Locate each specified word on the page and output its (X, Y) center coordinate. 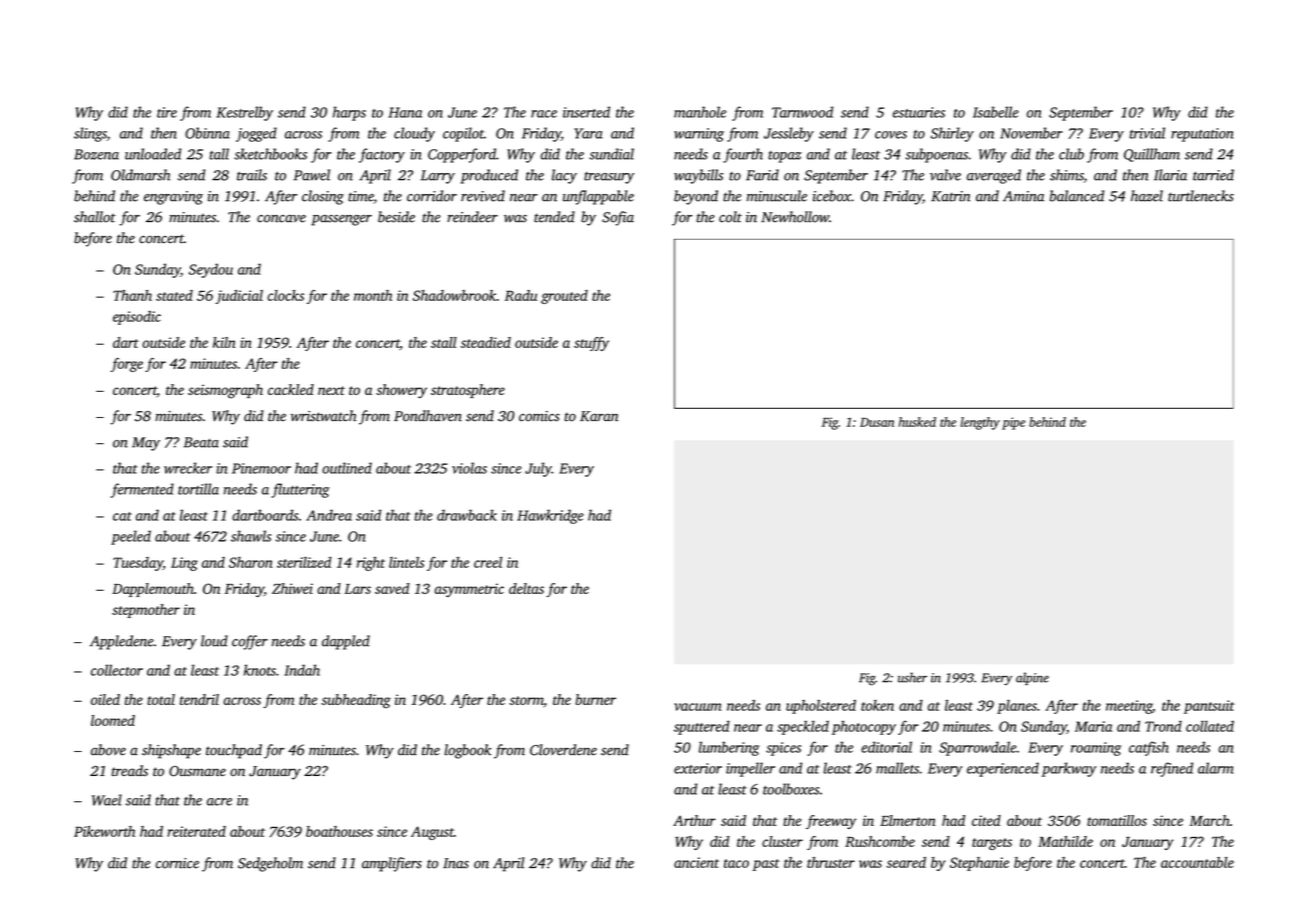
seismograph (225, 391)
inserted (586, 112)
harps (349, 113)
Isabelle (996, 112)
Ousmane (197, 771)
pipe (1013, 423)
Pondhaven (428, 416)
